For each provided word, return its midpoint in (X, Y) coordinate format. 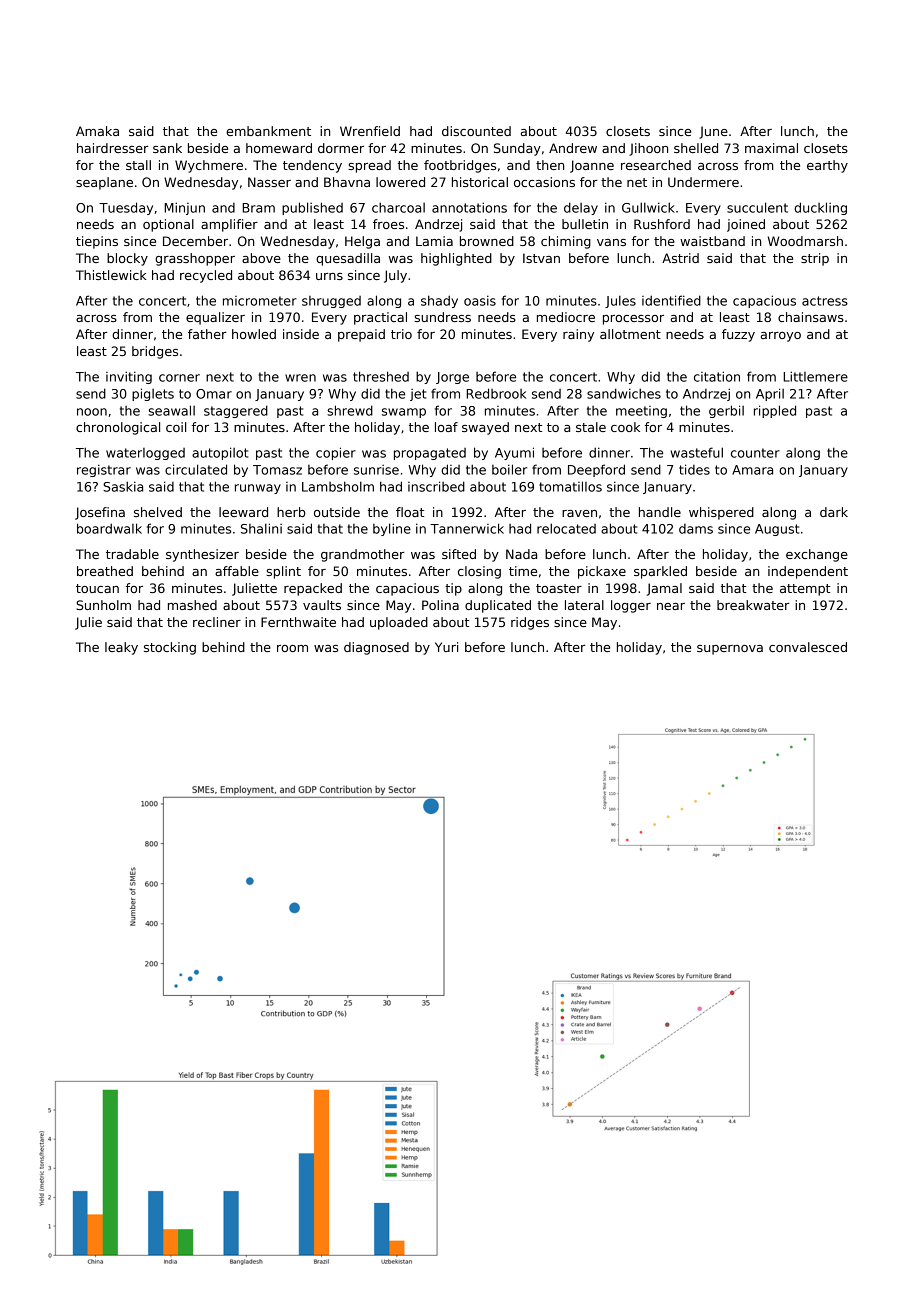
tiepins (97, 242)
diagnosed (376, 648)
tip (453, 589)
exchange (817, 555)
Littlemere (815, 376)
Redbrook (496, 393)
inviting (129, 377)
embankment (268, 131)
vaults (322, 605)
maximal (771, 148)
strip (815, 259)
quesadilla (348, 259)
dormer (341, 148)
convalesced (808, 647)
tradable (132, 554)
